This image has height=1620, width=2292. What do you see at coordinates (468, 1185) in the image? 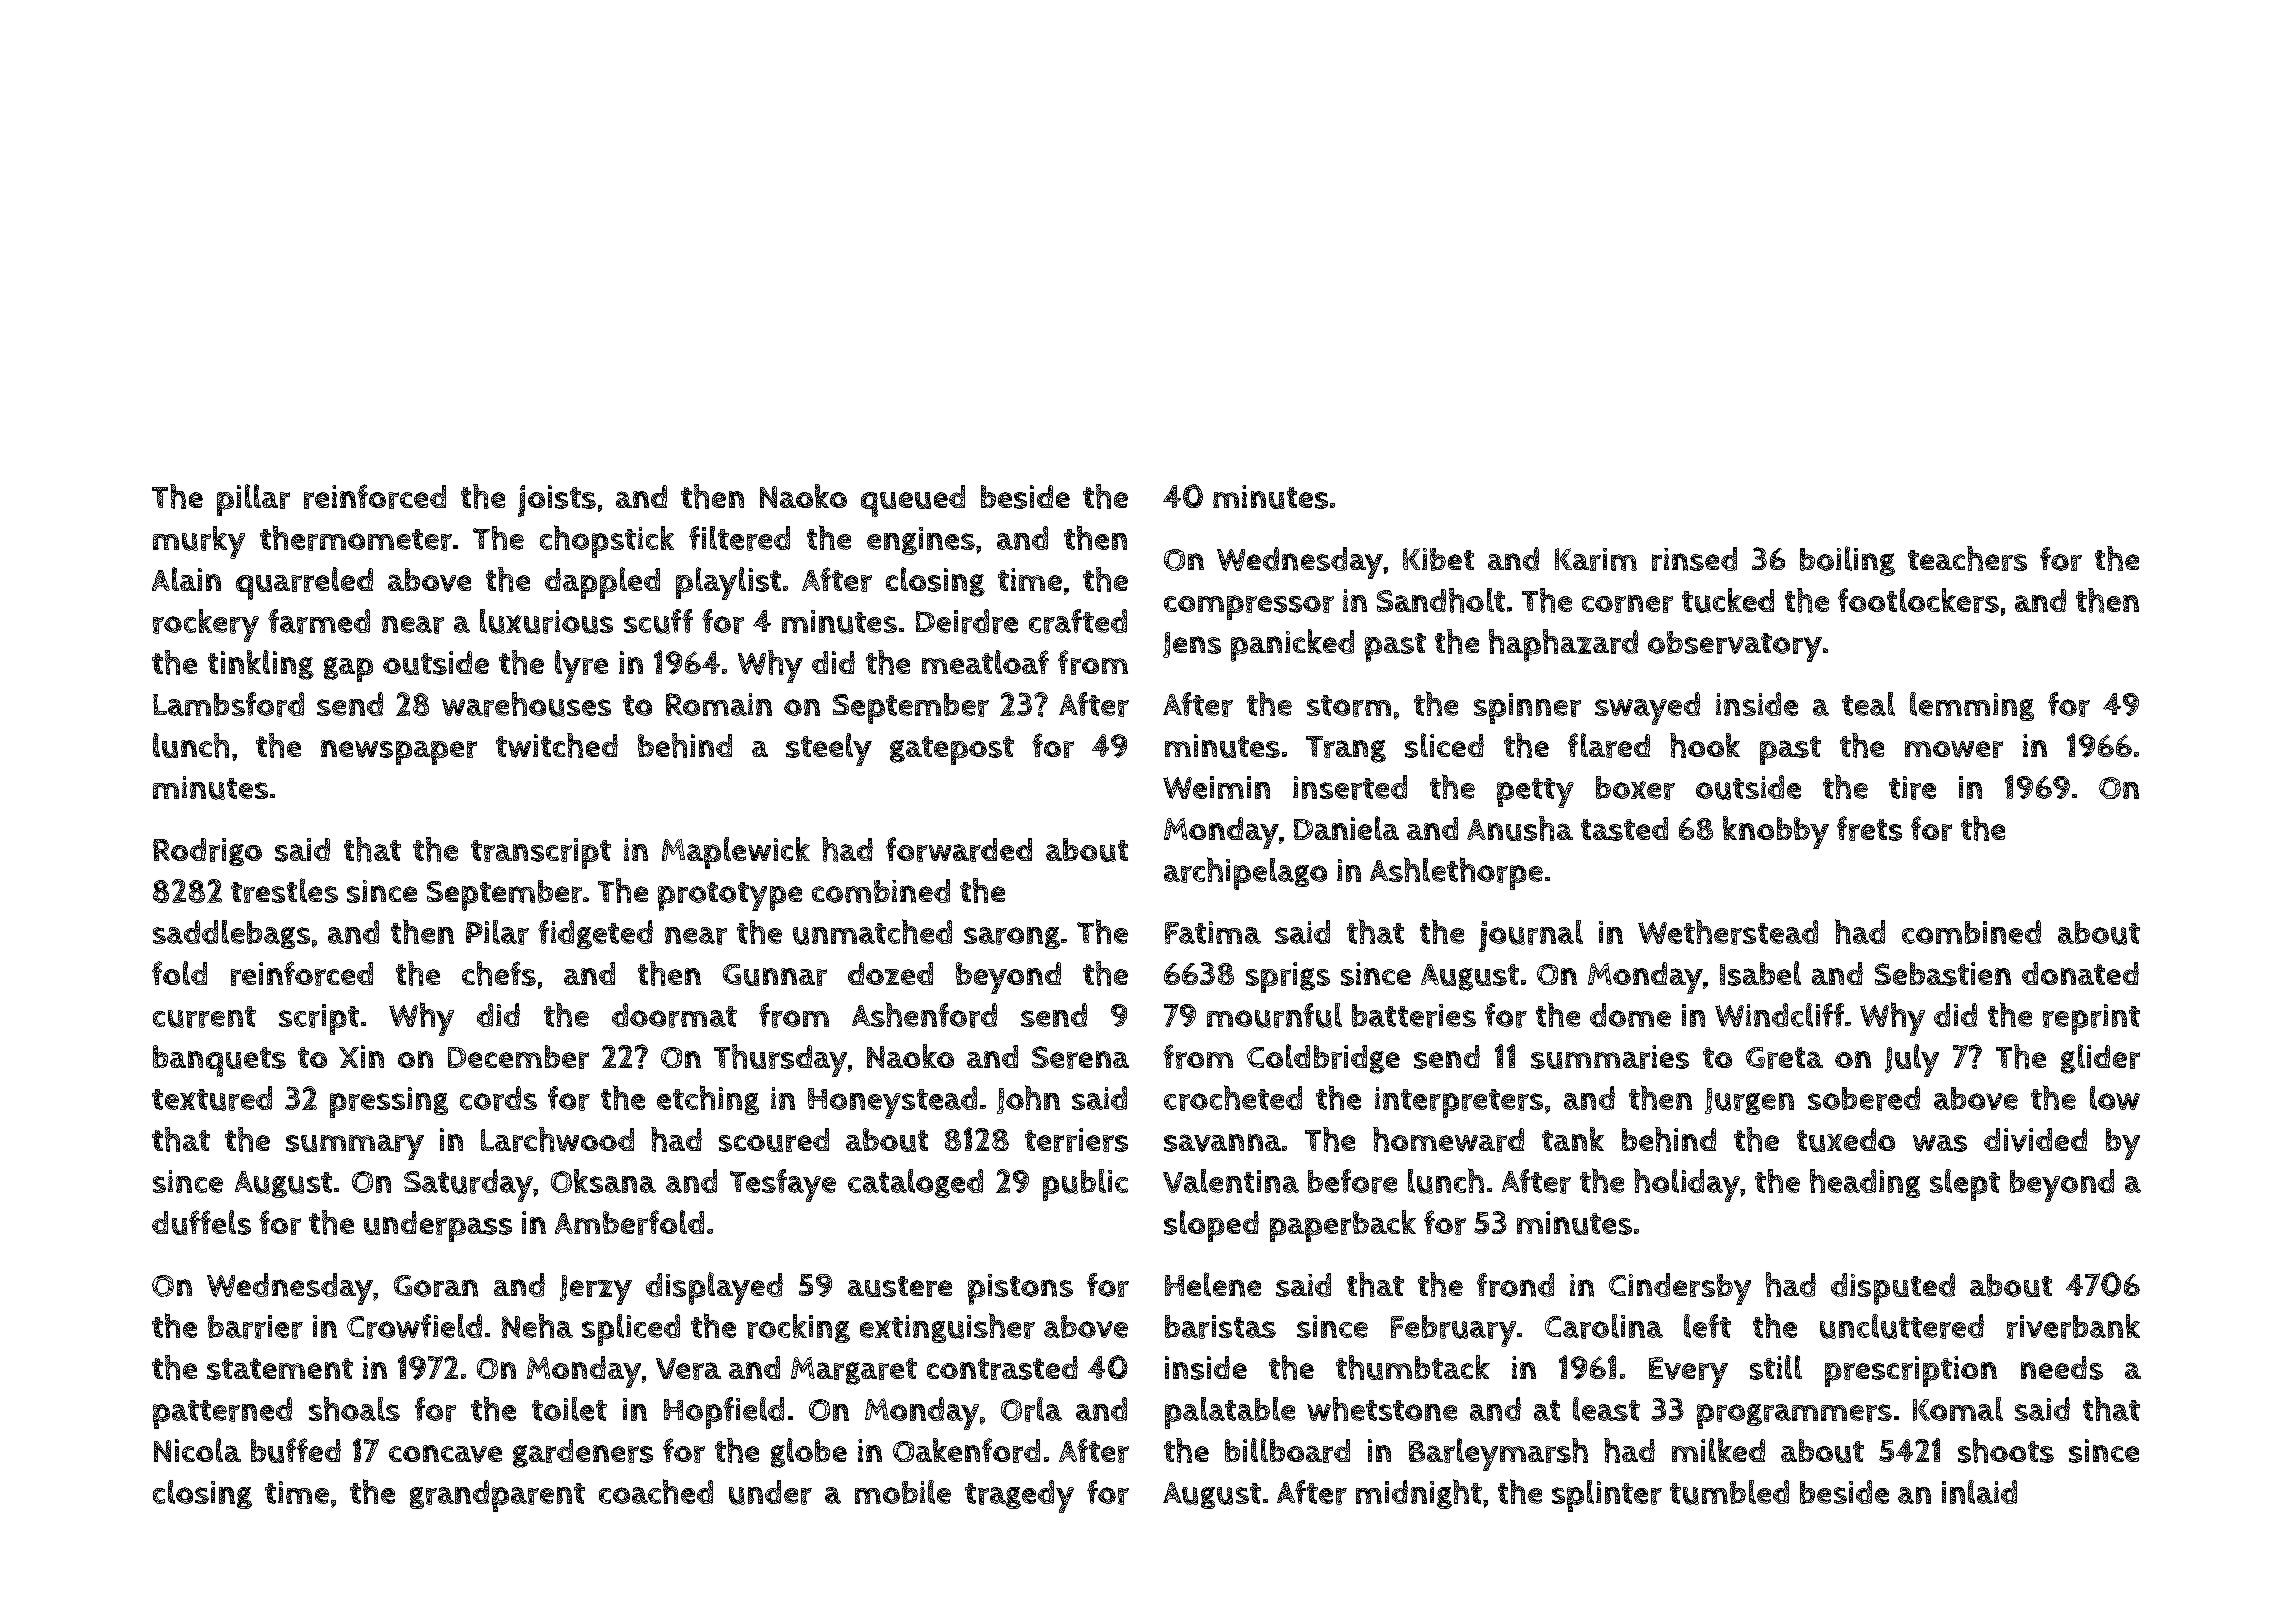
I see `Saturday` at bounding box center [468, 1185].
